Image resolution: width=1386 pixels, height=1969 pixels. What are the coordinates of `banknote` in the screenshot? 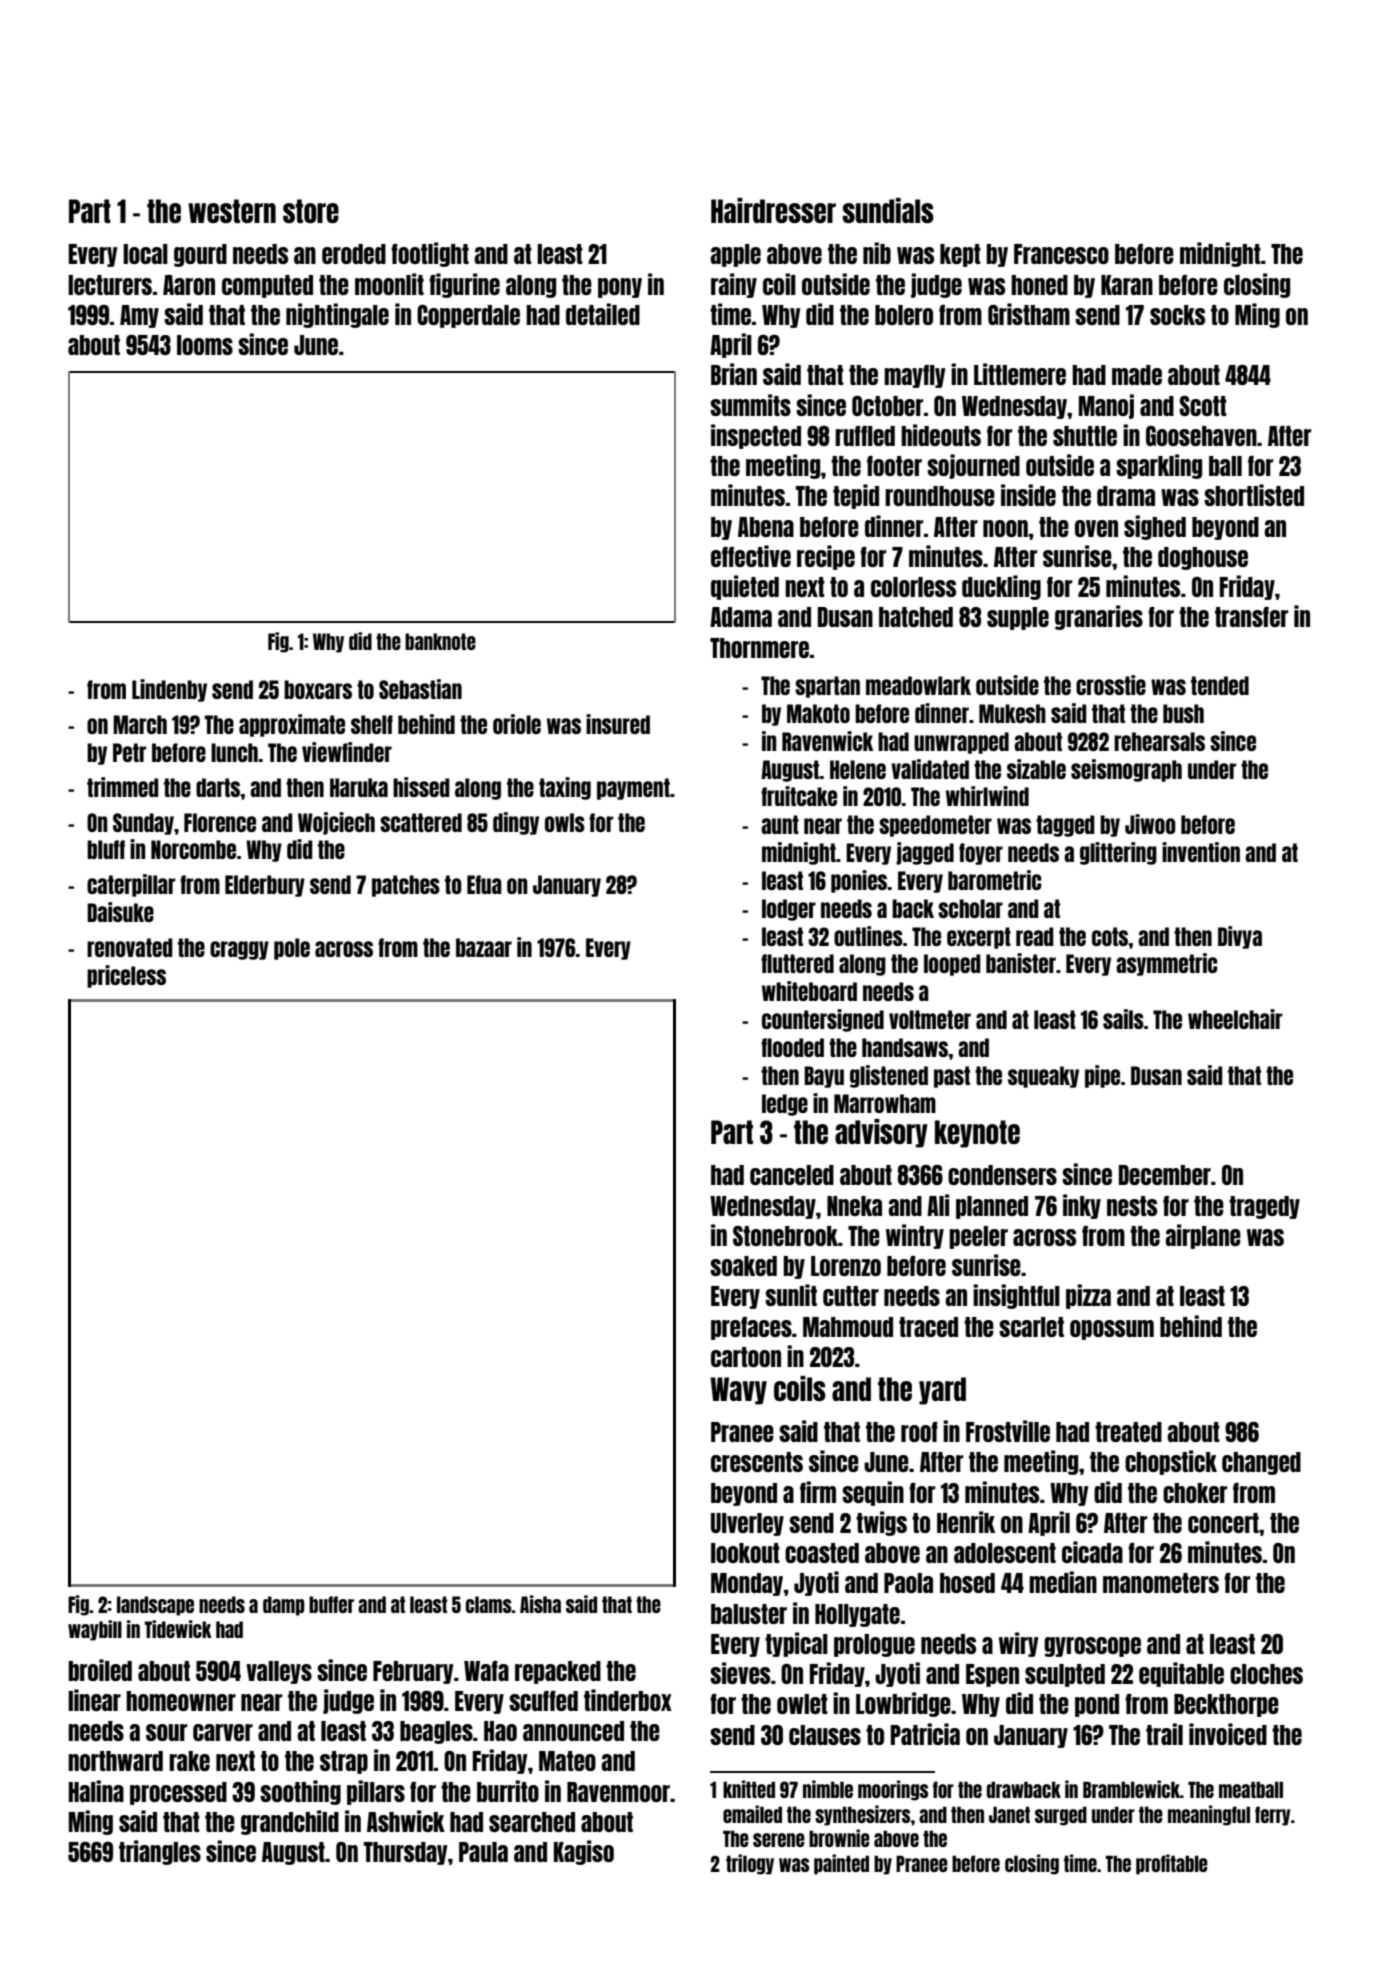 It's located at (440, 641).
